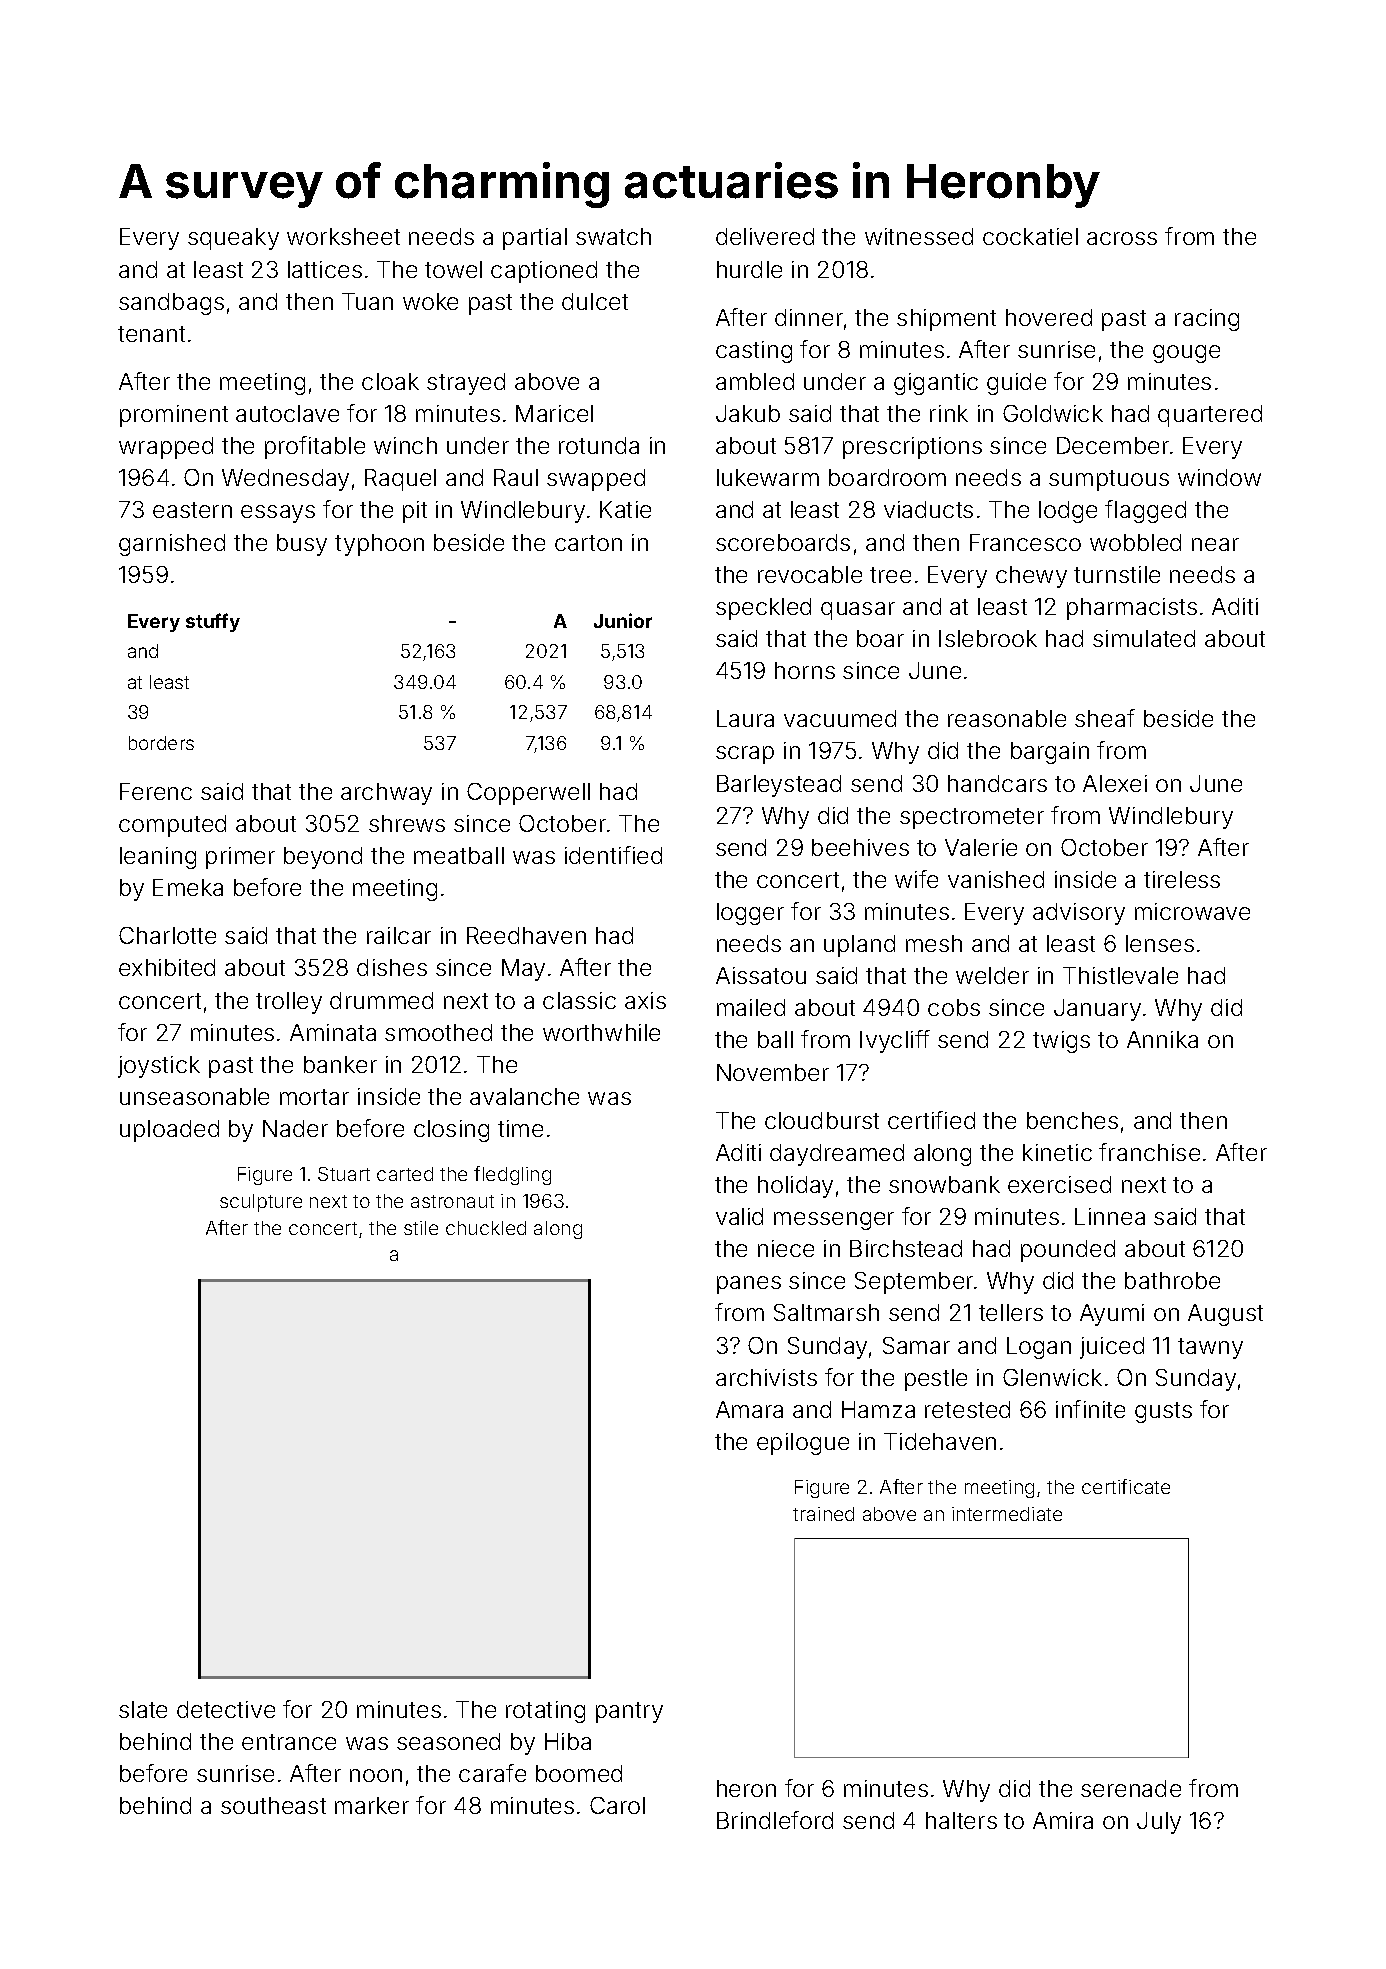 Image resolution: width=1386 pixels, height=1969 pixels. What do you see at coordinates (376, 1775) in the image?
I see `noon` at bounding box center [376, 1775].
